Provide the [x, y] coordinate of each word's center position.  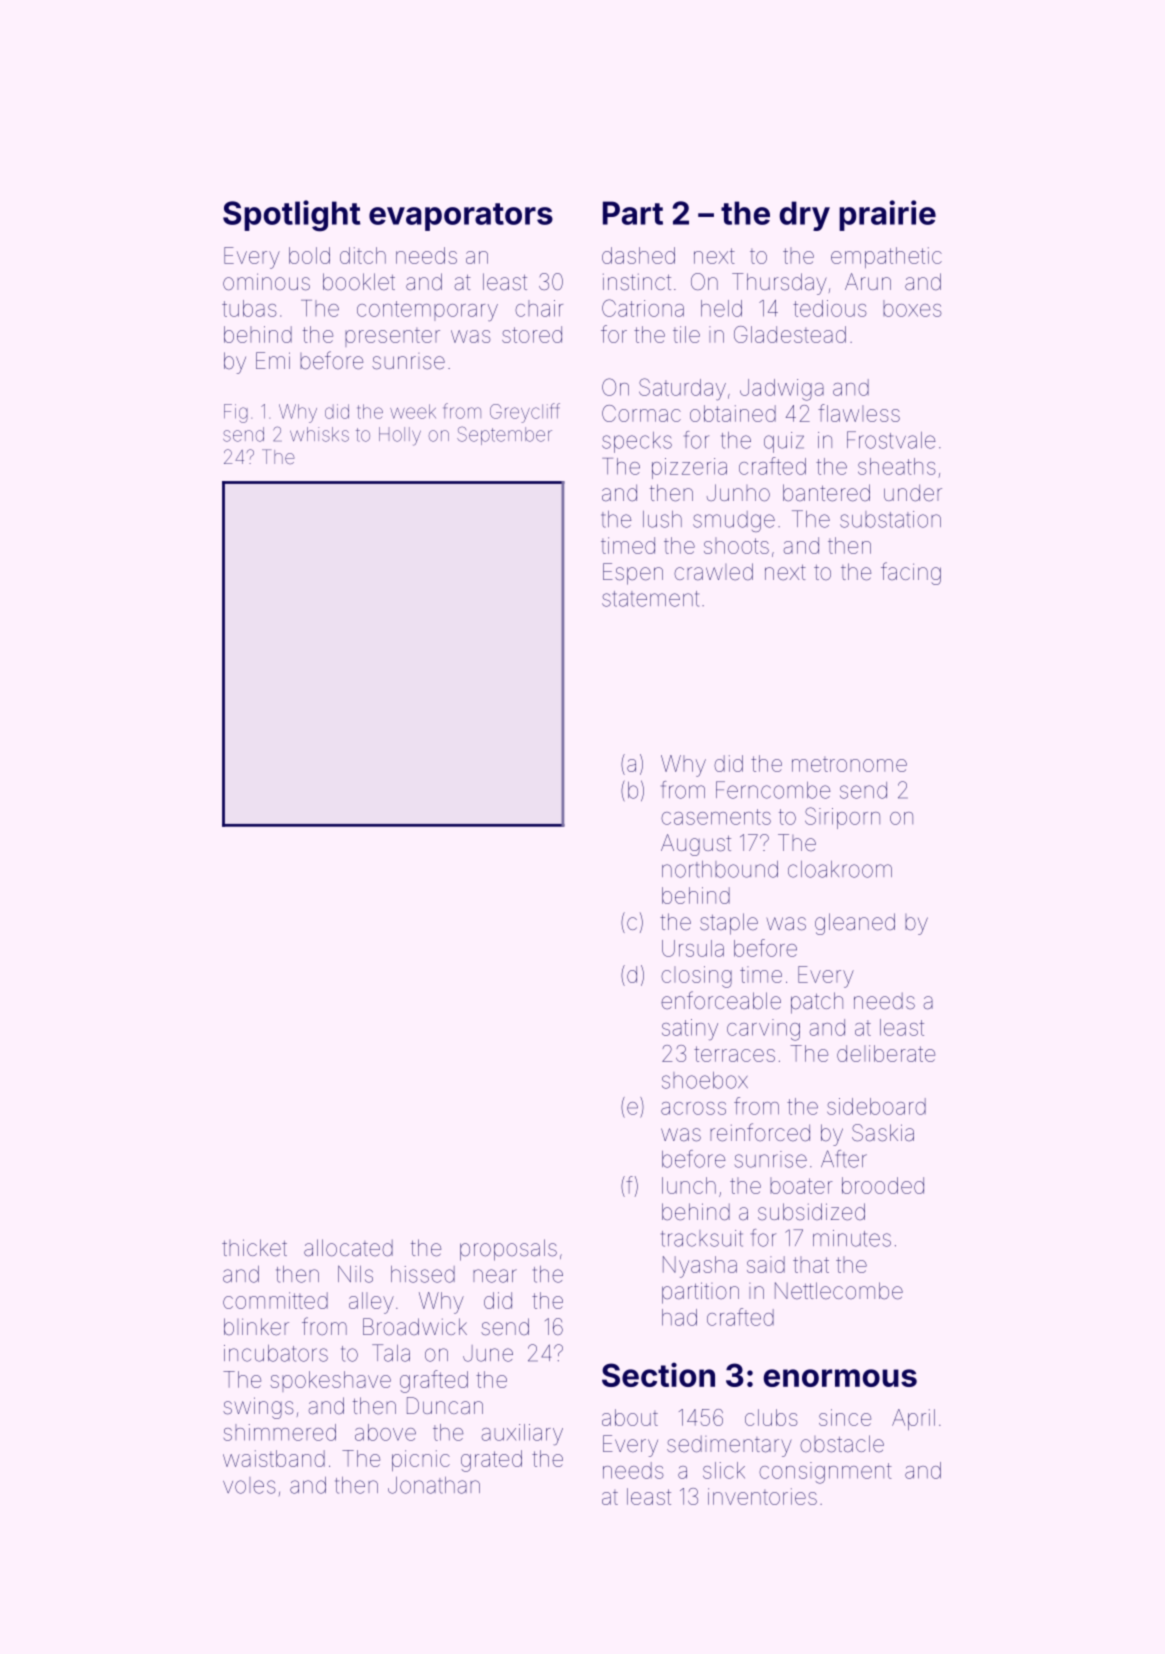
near [495, 1276]
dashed [638, 255]
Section [658, 1374]
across [693, 1108]
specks [637, 442]
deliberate [886, 1053]
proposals [508, 1250]
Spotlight [292, 216]
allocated [348, 1248]
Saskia [883, 1133]
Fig [236, 413]
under [913, 493]
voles [249, 1485]
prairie [887, 215]
